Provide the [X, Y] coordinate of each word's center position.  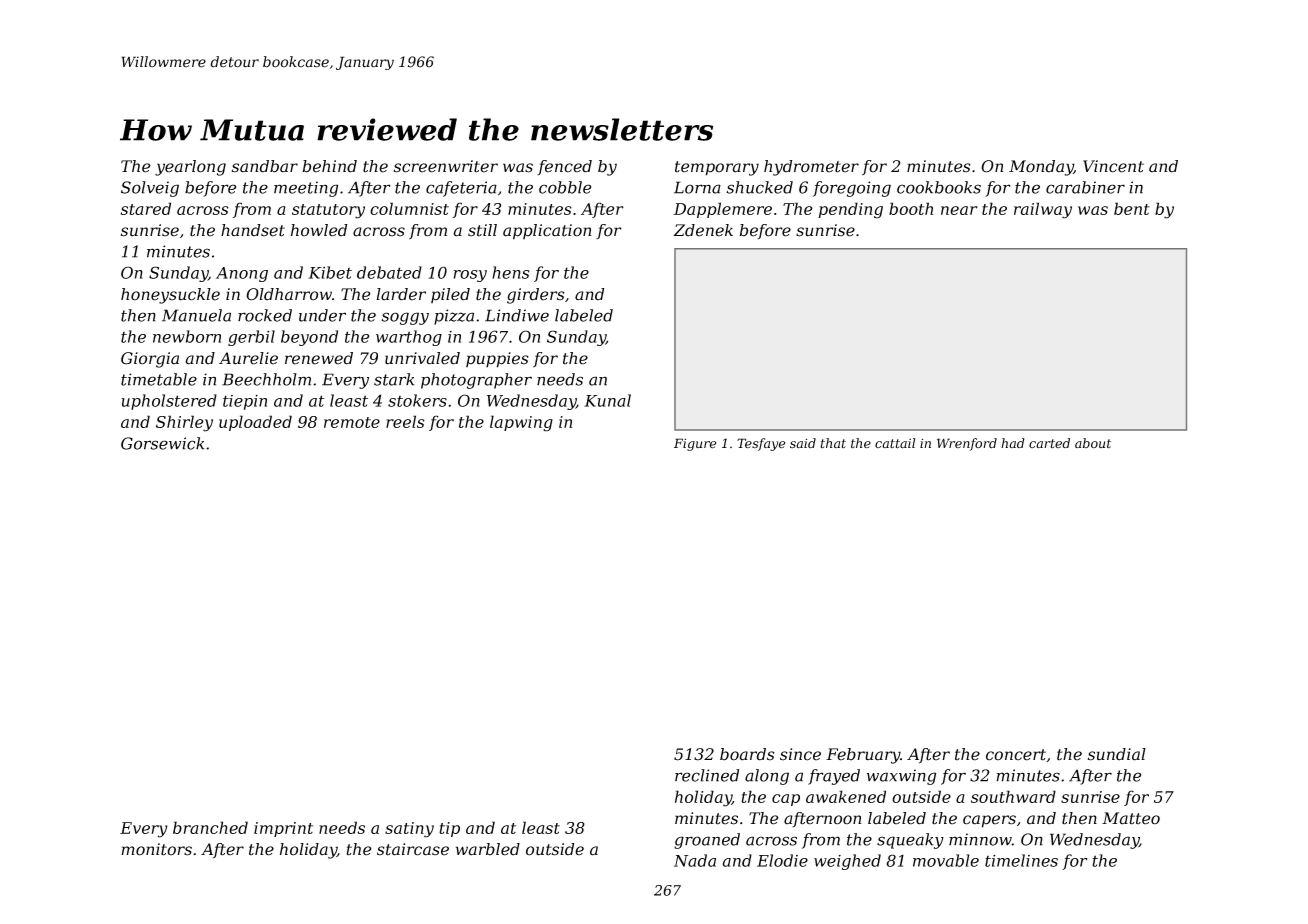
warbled [488, 849]
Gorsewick [163, 443]
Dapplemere [723, 210]
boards [747, 754]
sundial [1117, 754]
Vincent [1113, 166]
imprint [283, 829]
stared [146, 208]
